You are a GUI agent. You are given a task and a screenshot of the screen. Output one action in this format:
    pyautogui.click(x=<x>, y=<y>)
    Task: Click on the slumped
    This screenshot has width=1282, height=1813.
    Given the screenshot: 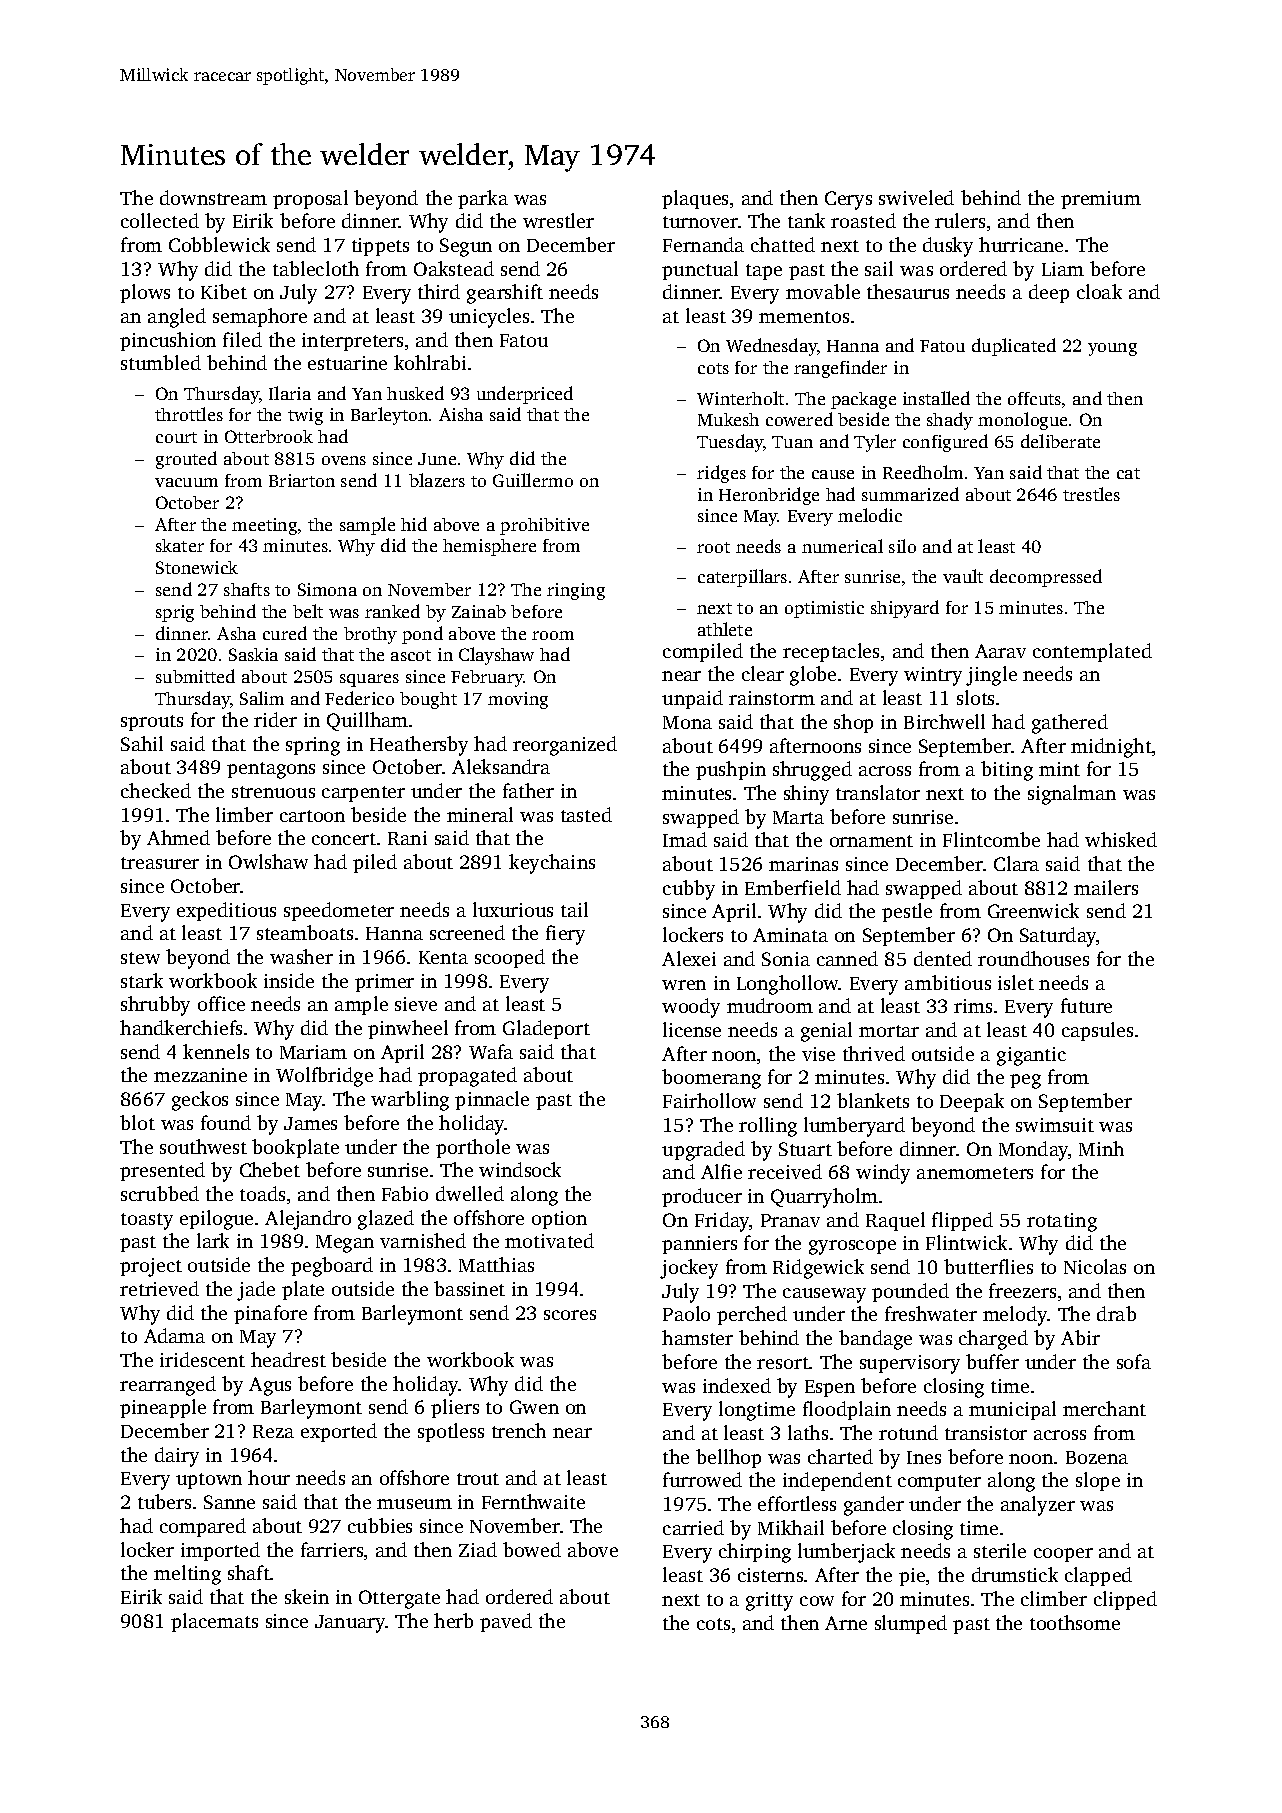 What is the action you would take?
    pyautogui.click(x=911, y=1624)
